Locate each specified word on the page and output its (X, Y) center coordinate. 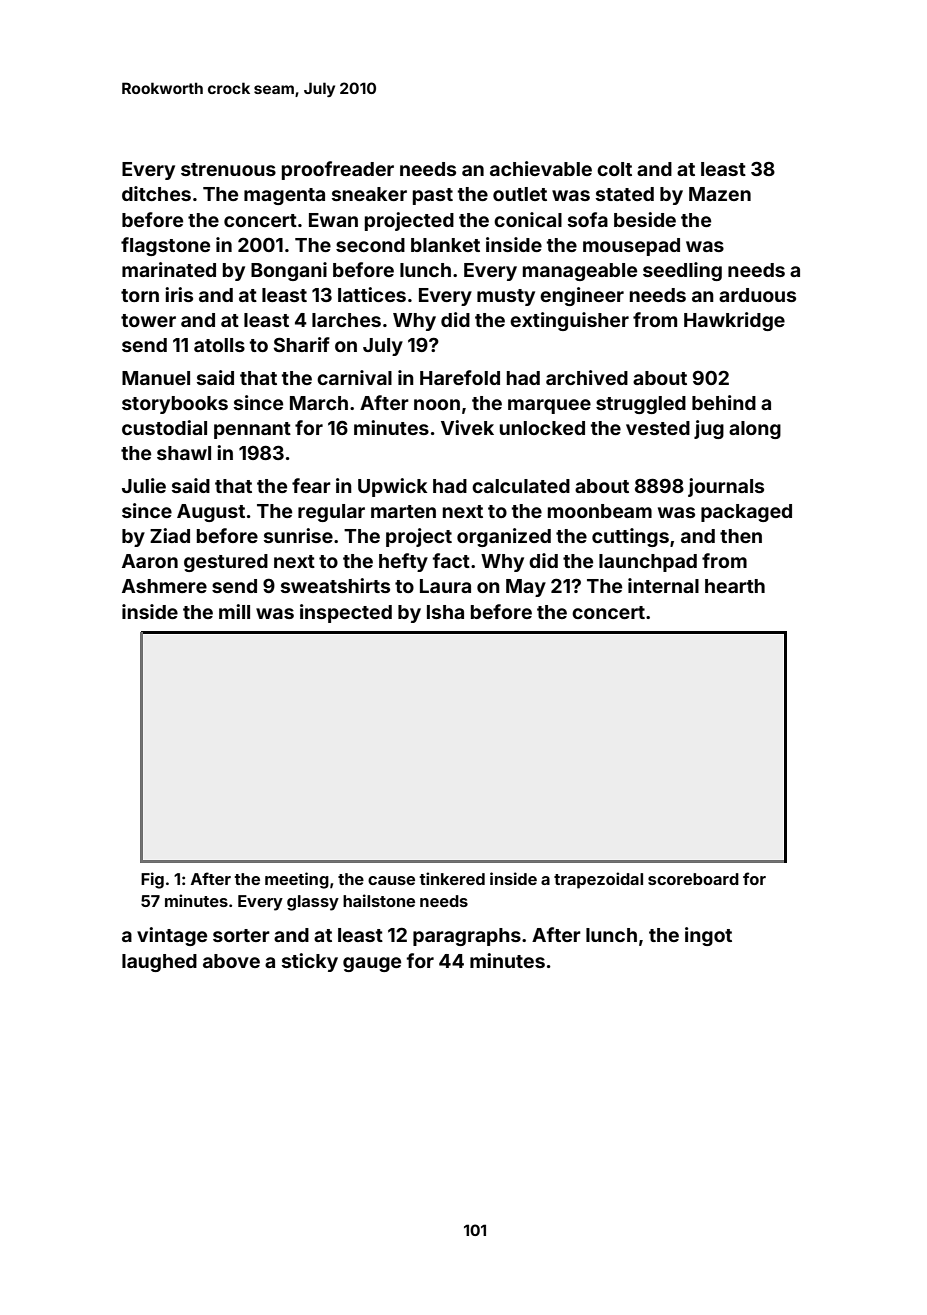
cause (391, 880)
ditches (156, 193)
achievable (541, 168)
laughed (159, 963)
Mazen (720, 194)
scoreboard (693, 879)
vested (658, 428)
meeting (297, 880)
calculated (521, 486)
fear (311, 485)
